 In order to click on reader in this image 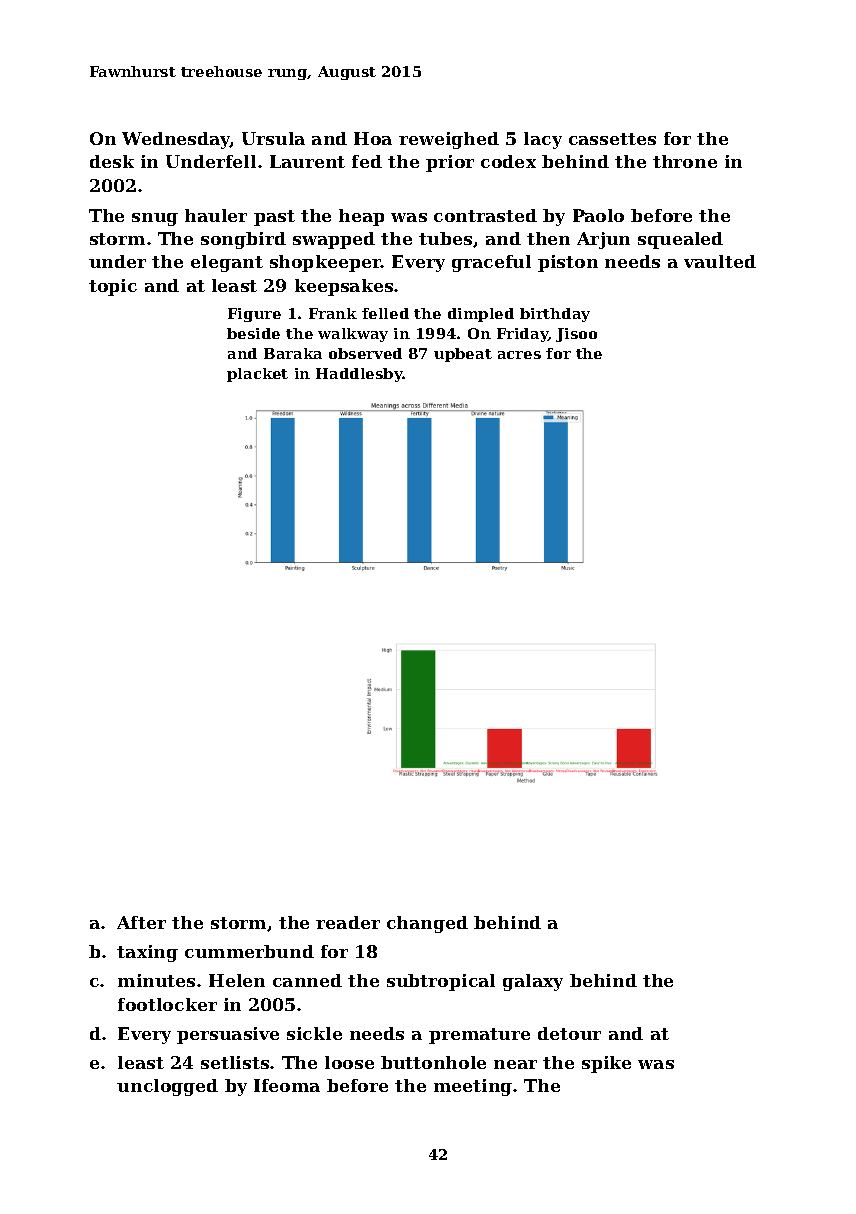, I will do `click(348, 922)`.
